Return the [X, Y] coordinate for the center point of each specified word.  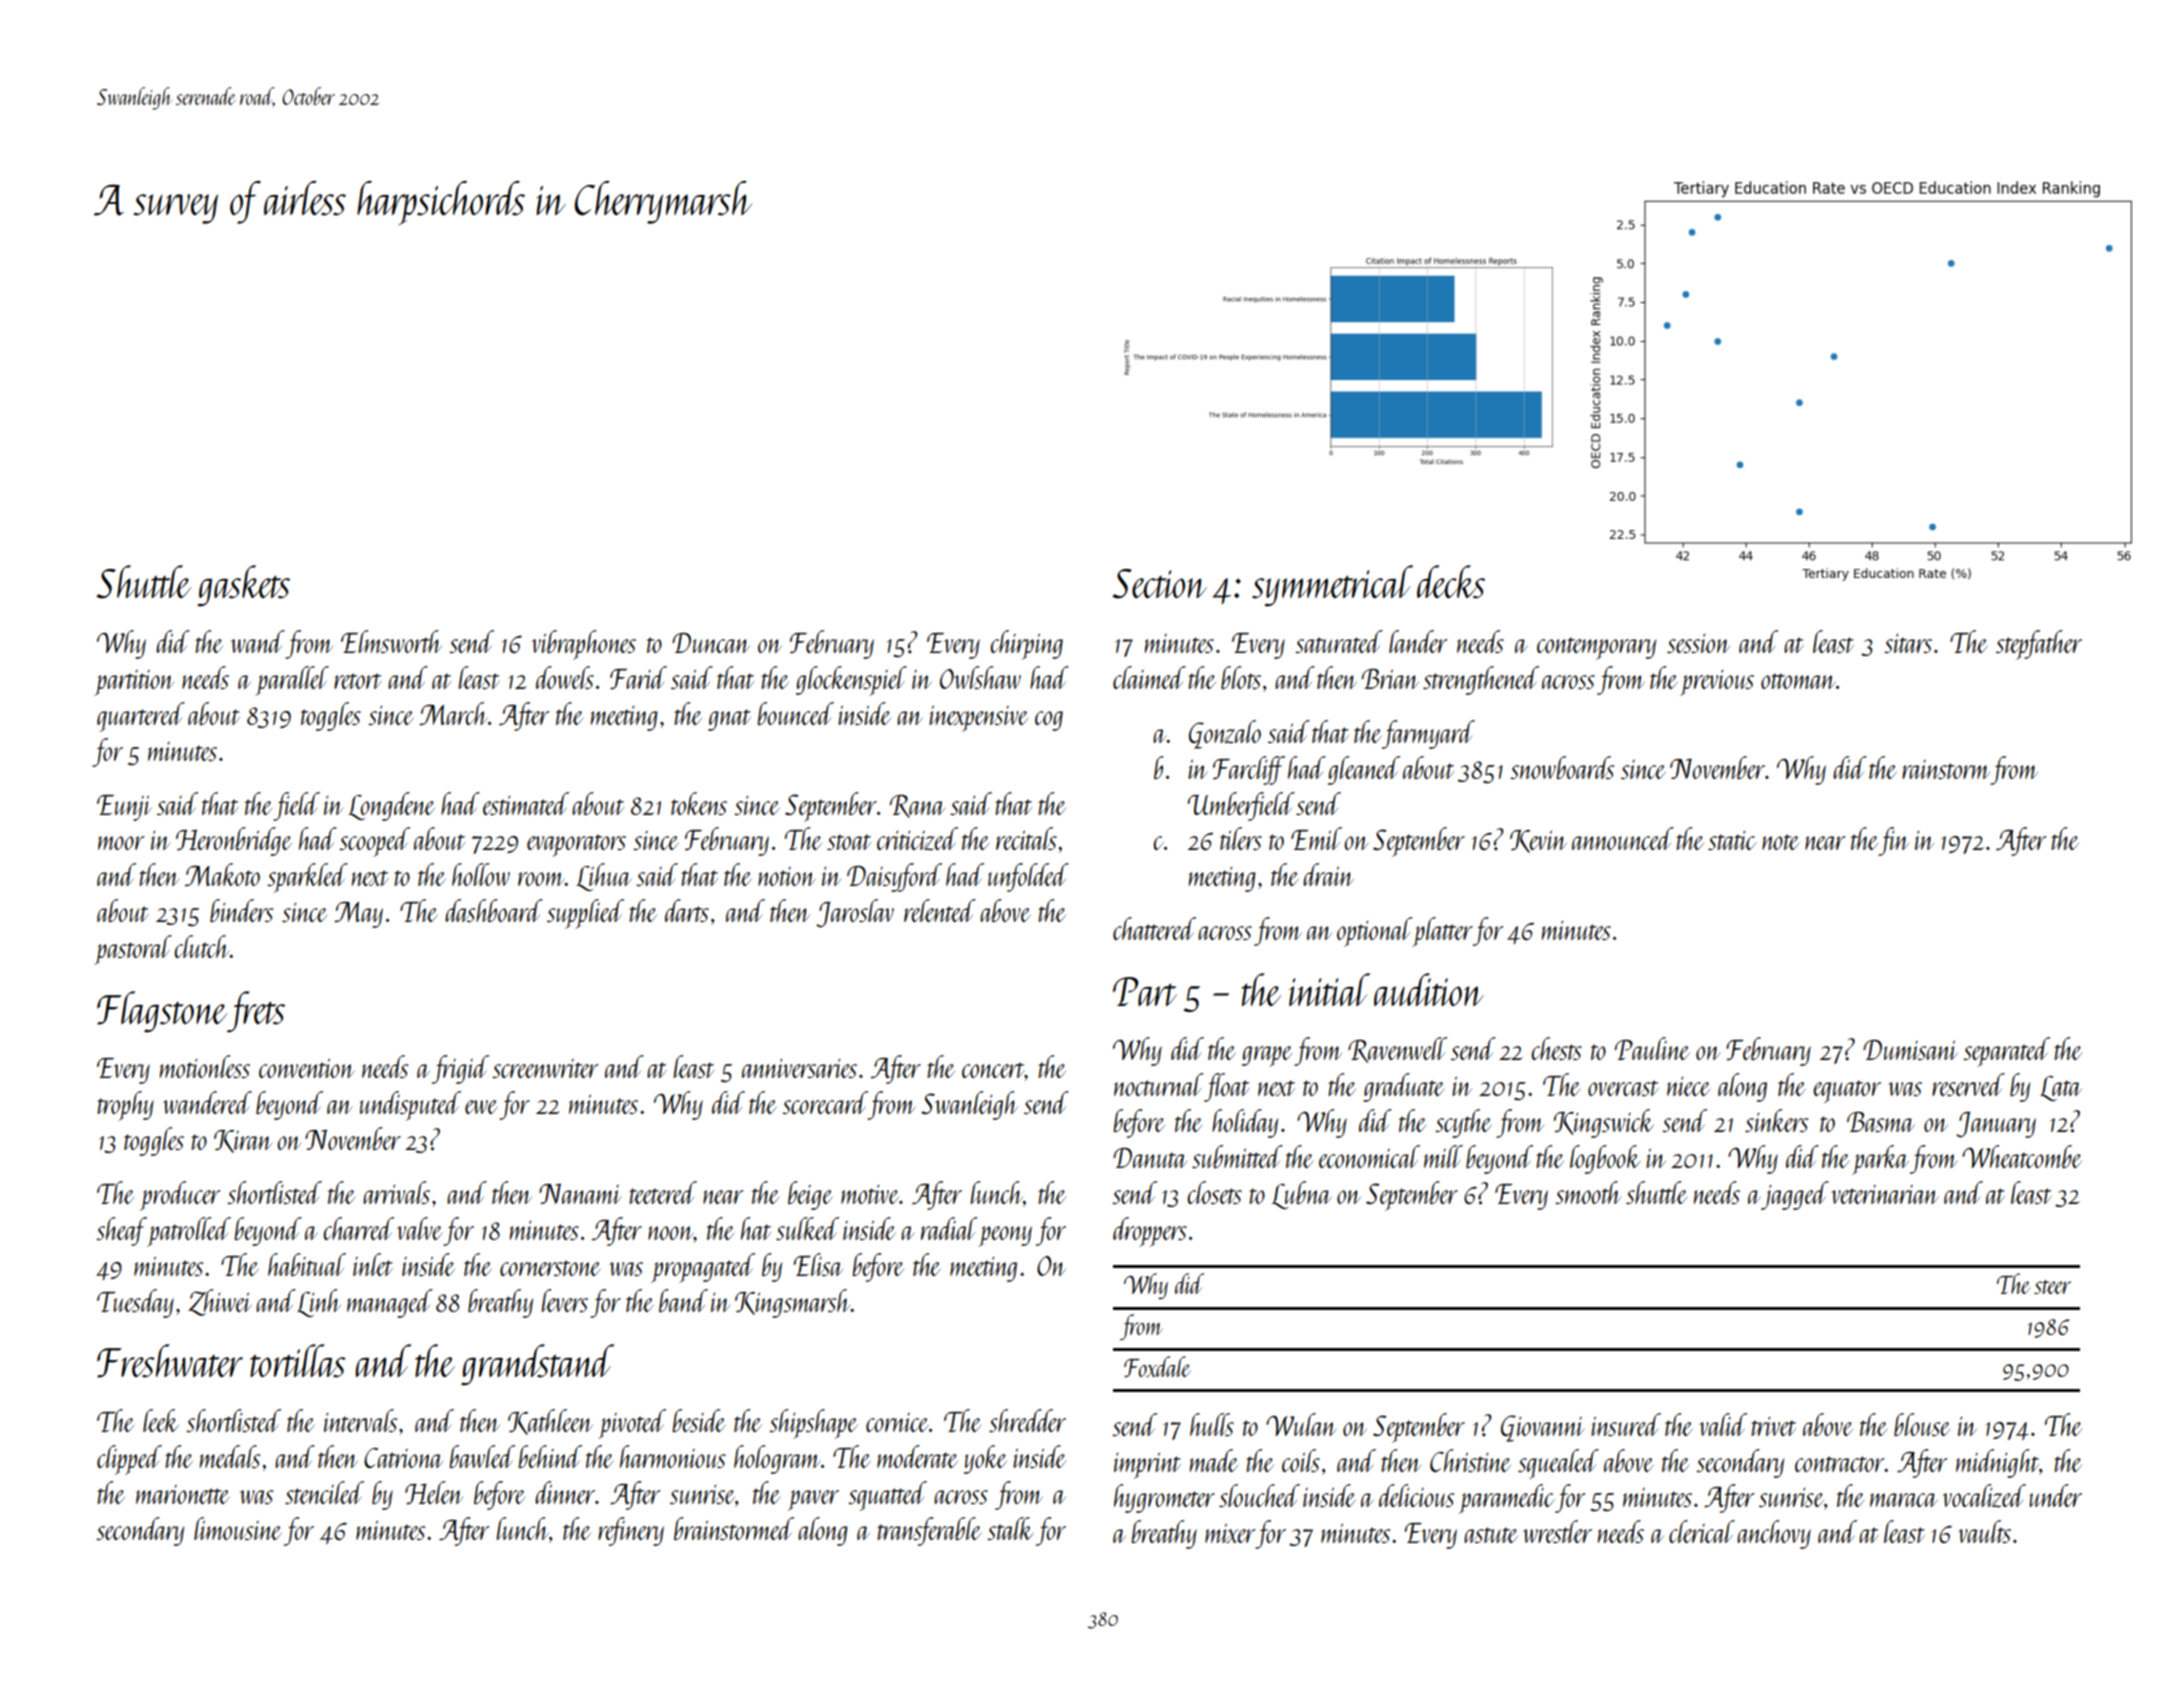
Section [1159, 584]
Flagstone [162, 1012]
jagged [1795, 1195]
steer [2052, 1287]
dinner [565, 1492]
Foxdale [1157, 1366]
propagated [703, 1268]
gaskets [243, 586]
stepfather [2039, 645]
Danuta [1150, 1158]
